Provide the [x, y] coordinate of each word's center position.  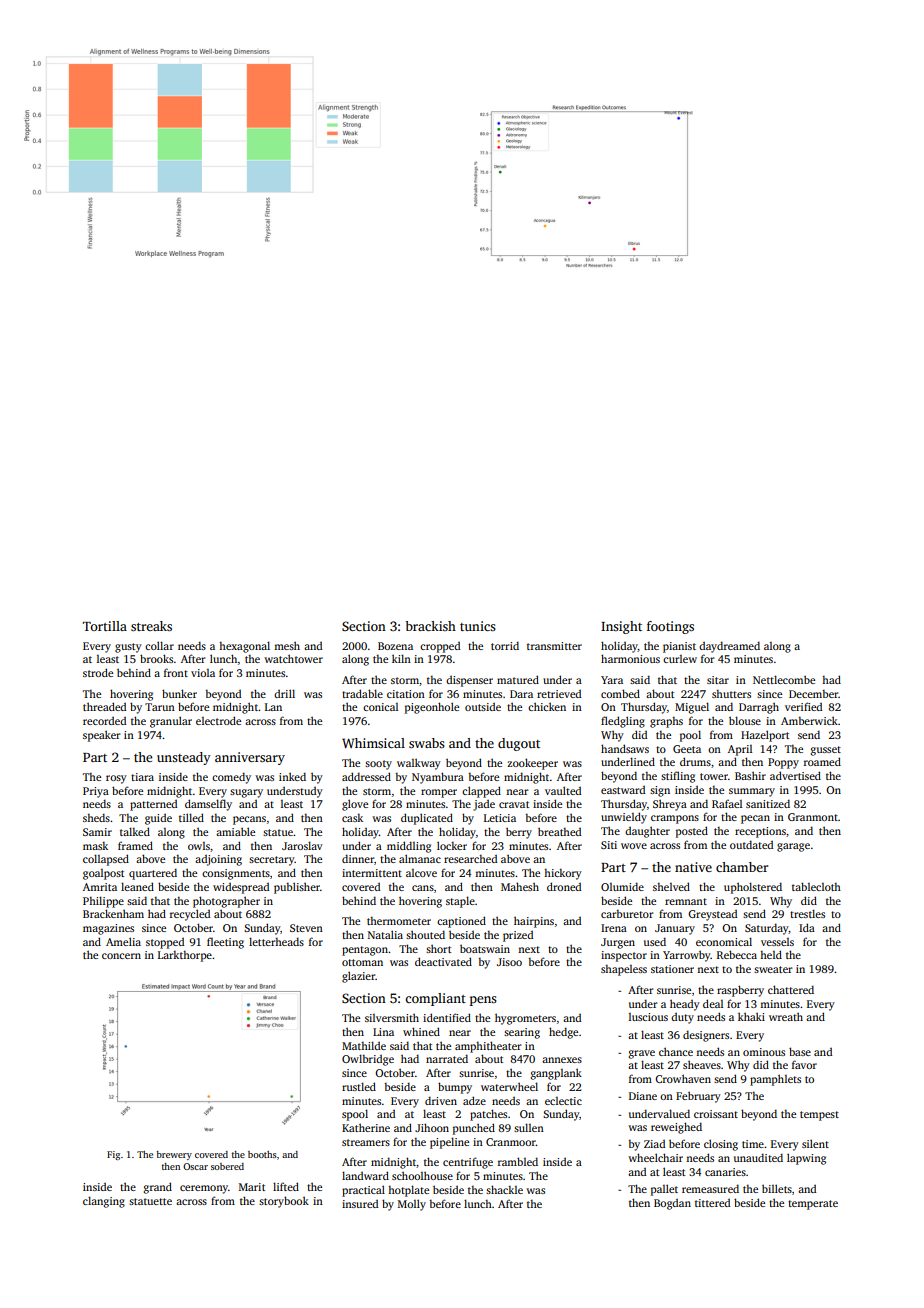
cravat [514, 804]
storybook [284, 1202]
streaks [151, 626]
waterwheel [509, 1086]
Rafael [727, 803]
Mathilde [364, 1045]
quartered [153, 874]
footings [670, 627]
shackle [504, 1189]
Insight [621, 627]
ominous [764, 1052]
